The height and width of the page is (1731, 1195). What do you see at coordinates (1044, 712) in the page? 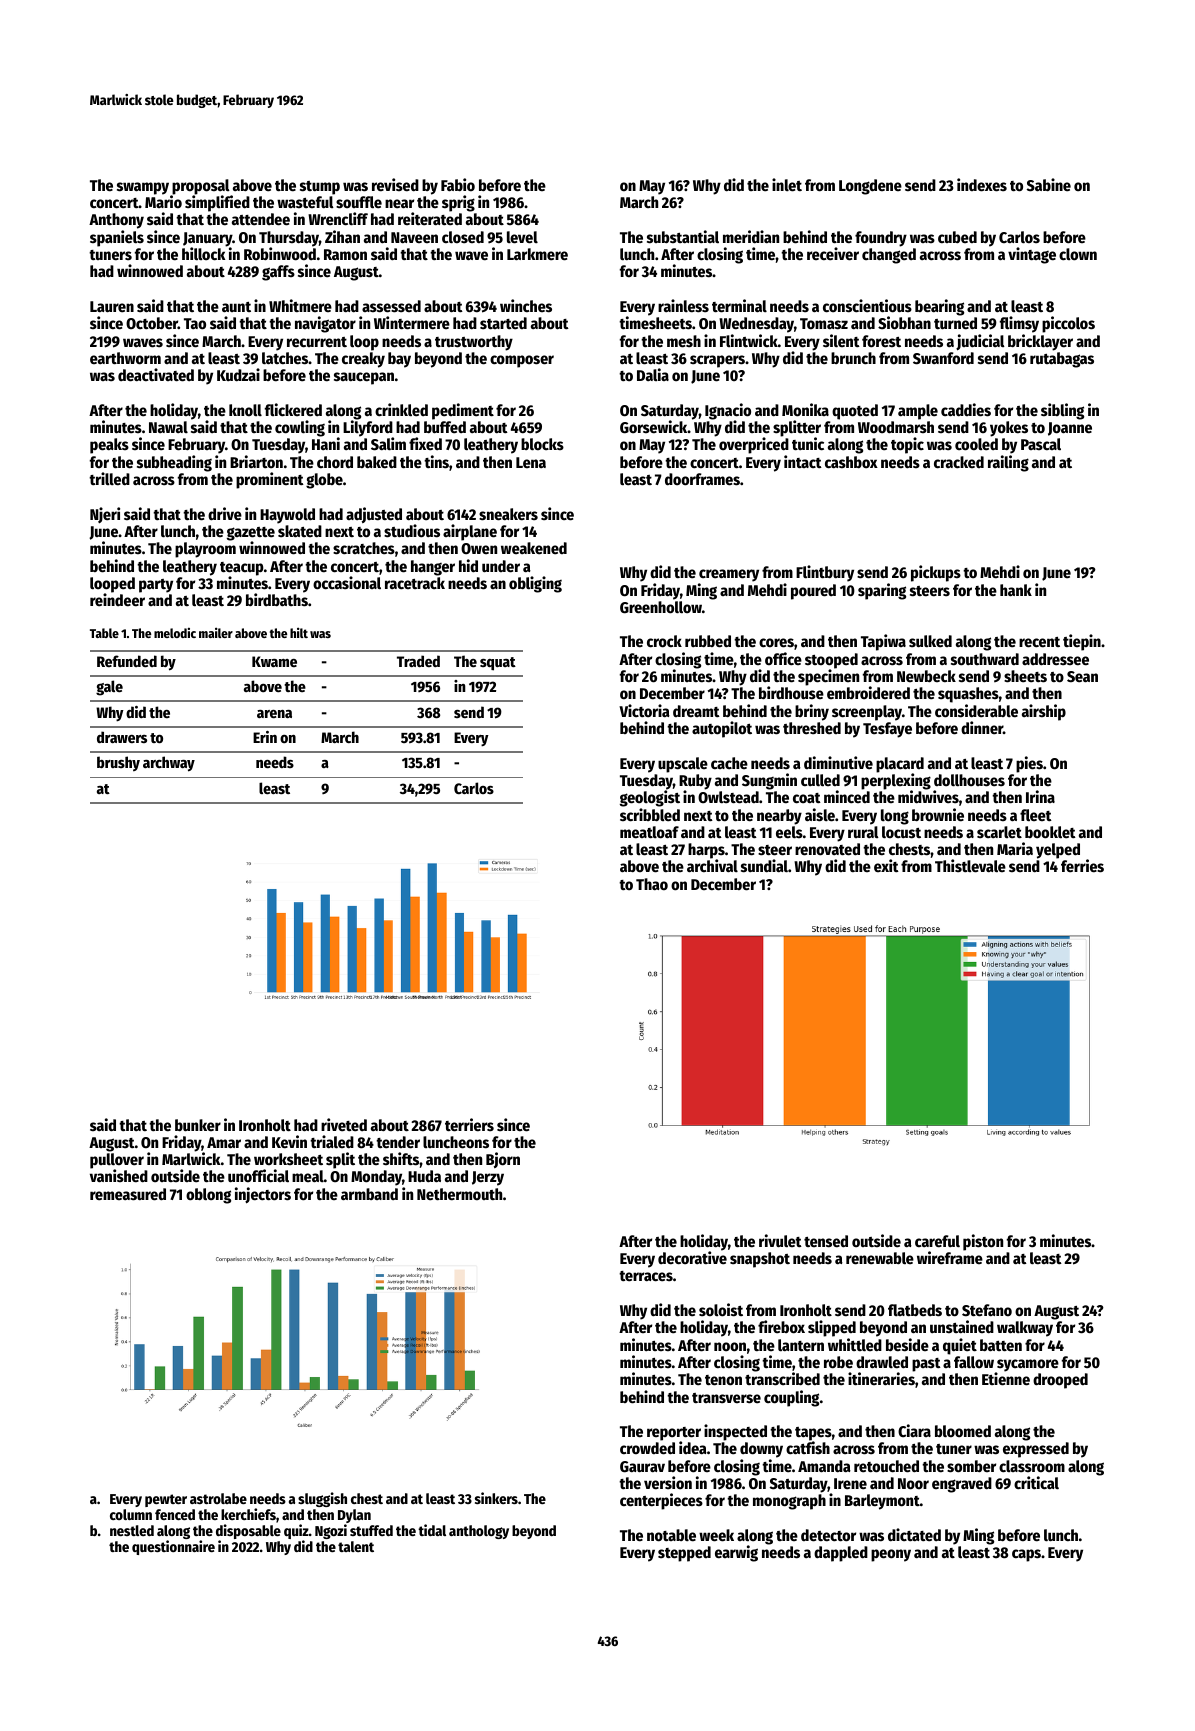
I see `airship` at bounding box center [1044, 712].
